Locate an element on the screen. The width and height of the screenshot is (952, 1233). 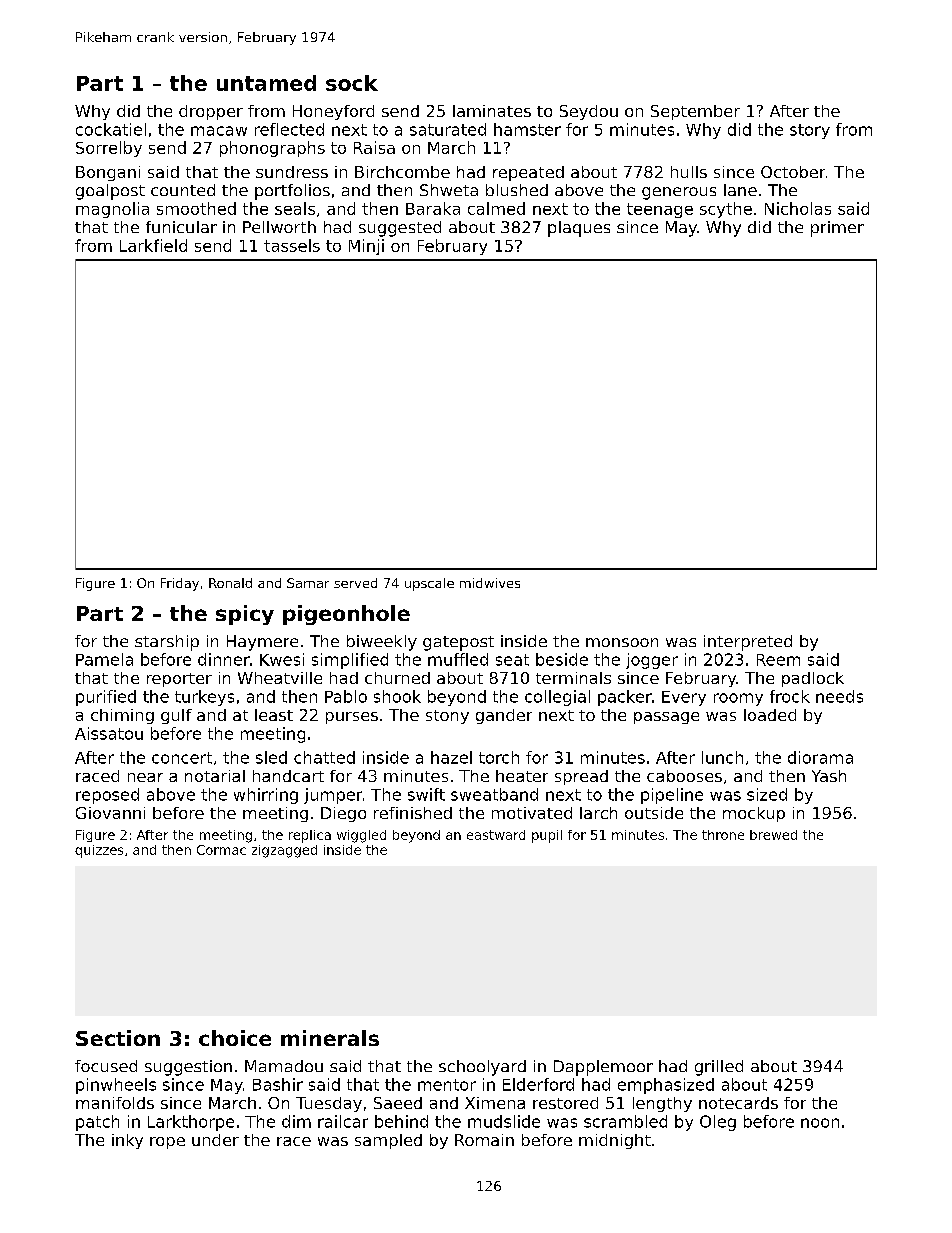
whirring is located at coordinates (266, 796).
